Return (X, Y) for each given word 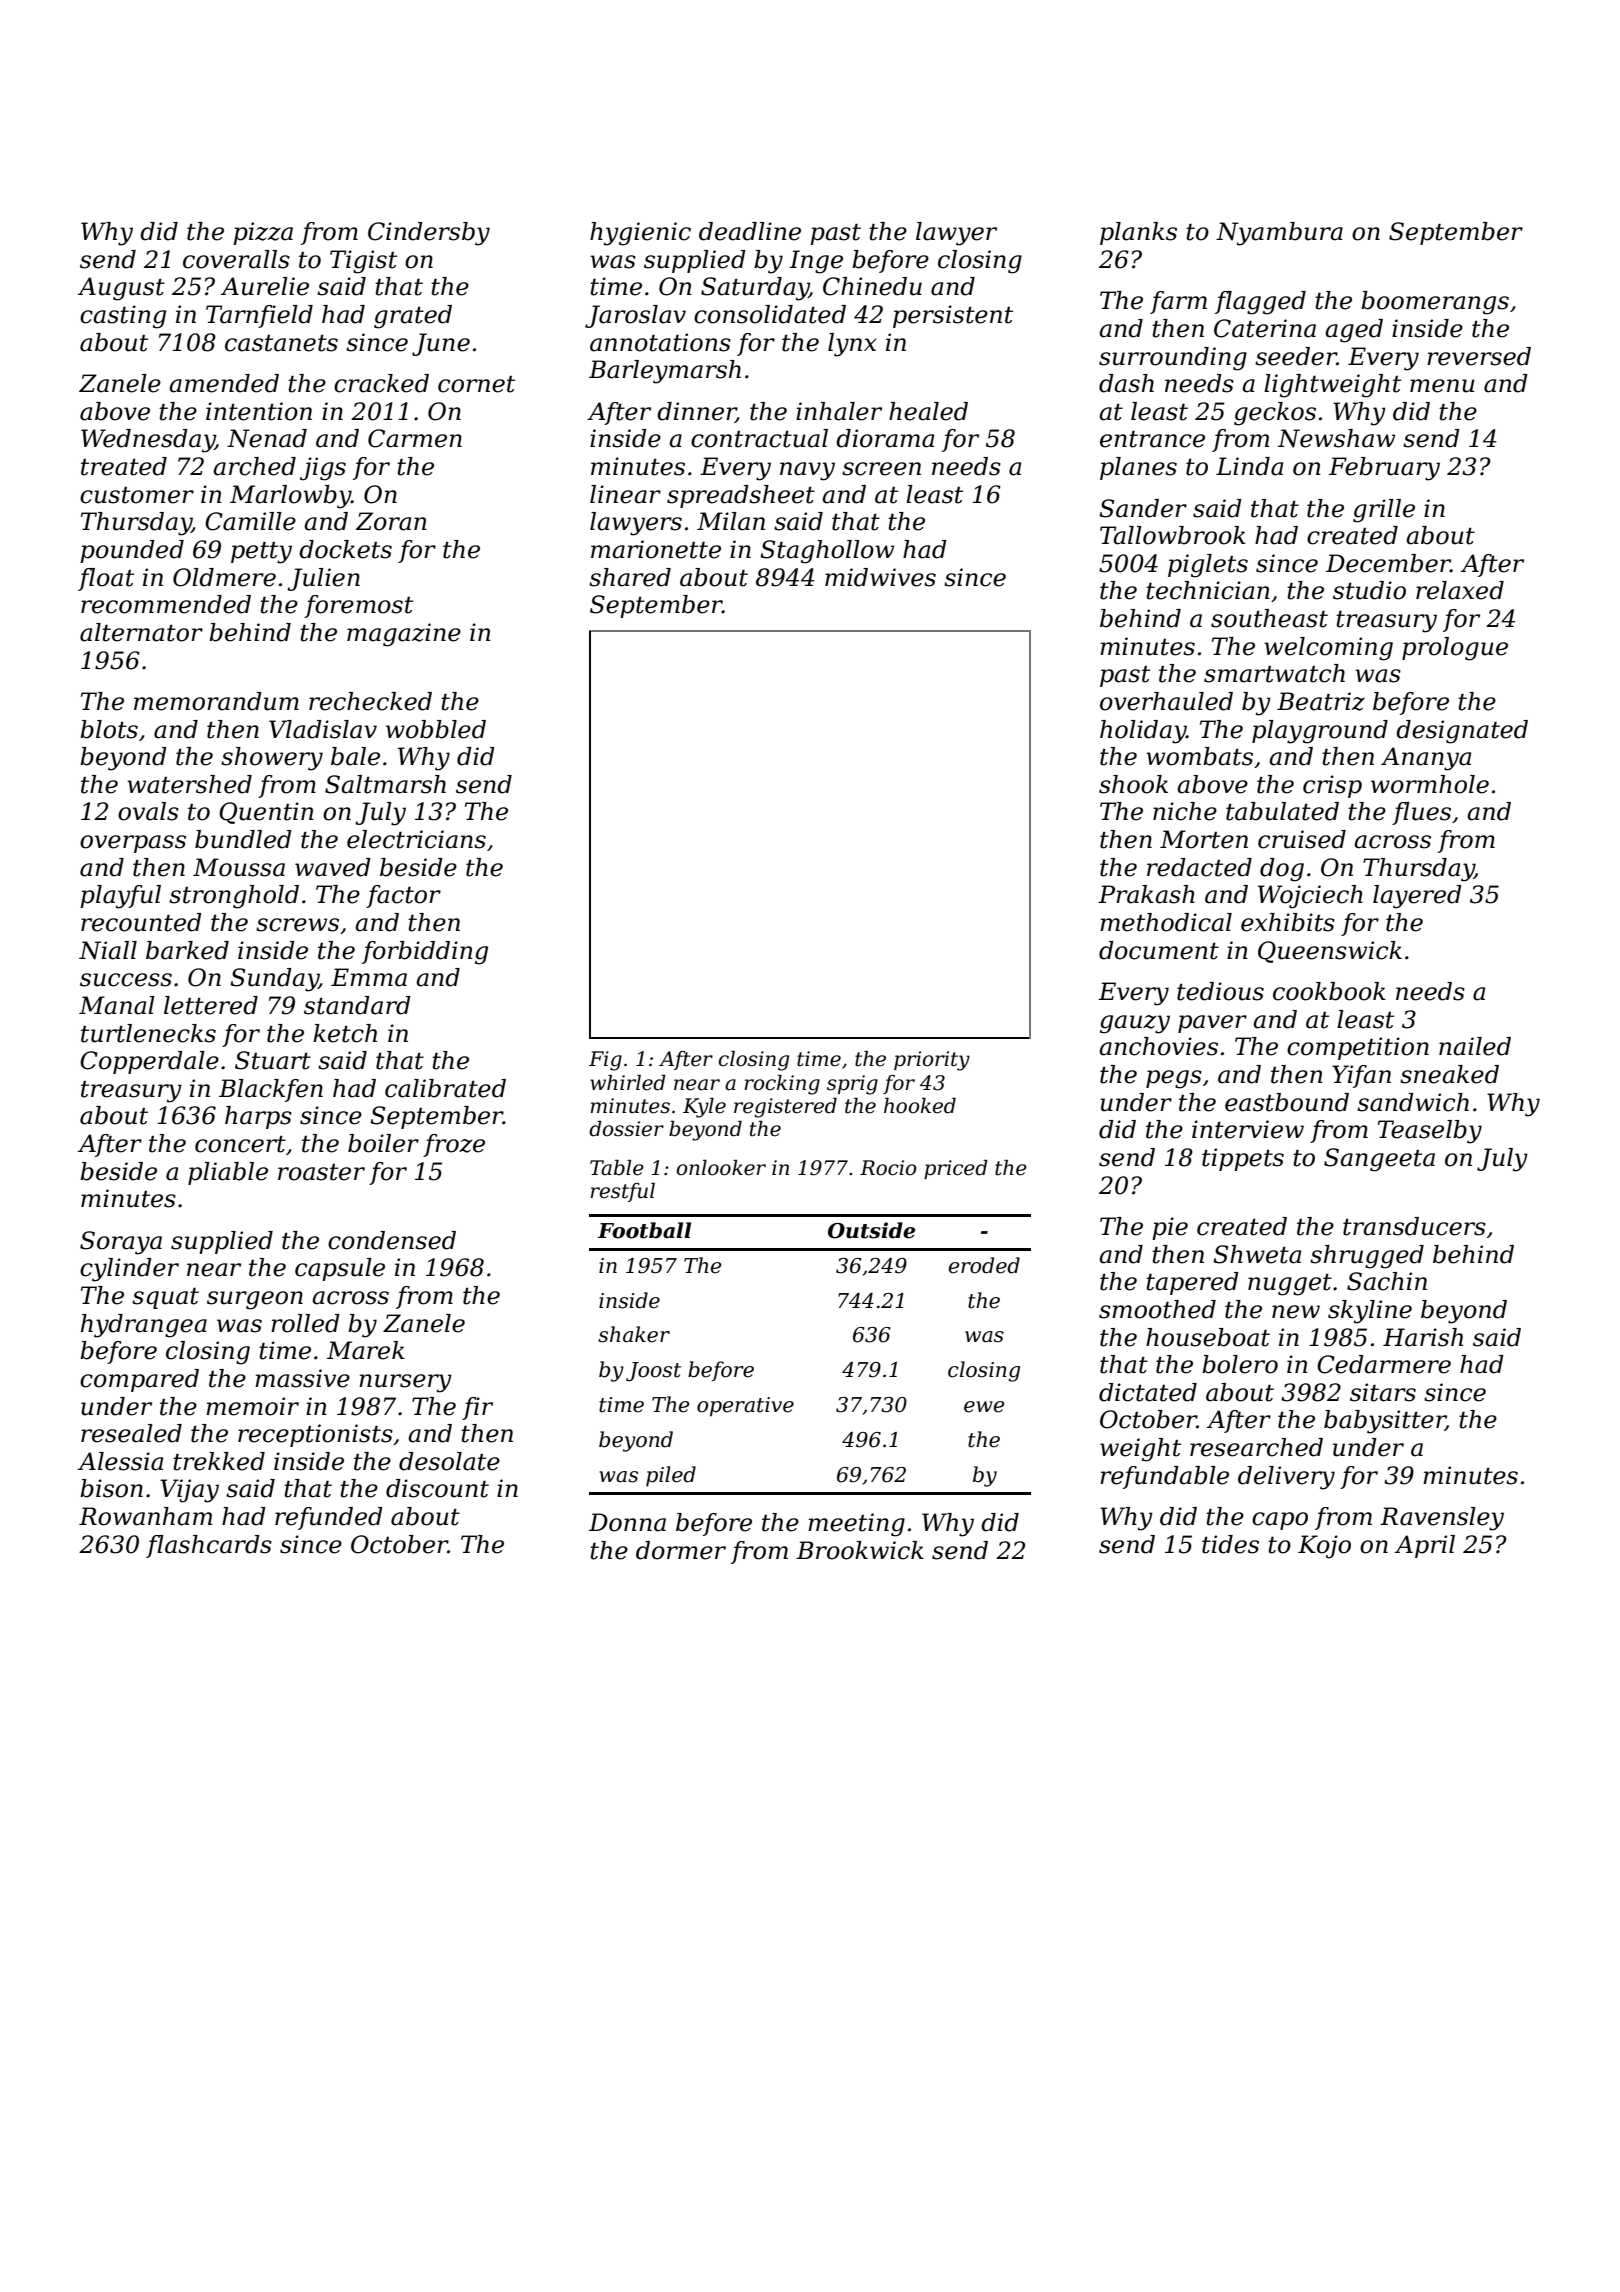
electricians (416, 839)
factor (403, 896)
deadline (750, 231)
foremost (358, 606)
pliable (228, 1173)
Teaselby (1430, 1132)
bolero (1240, 1364)
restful (622, 1192)
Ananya (1426, 759)
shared (630, 577)
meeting (856, 1525)
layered (1417, 897)
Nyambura (1279, 234)
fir (477, 1408)
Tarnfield (259, 316)
